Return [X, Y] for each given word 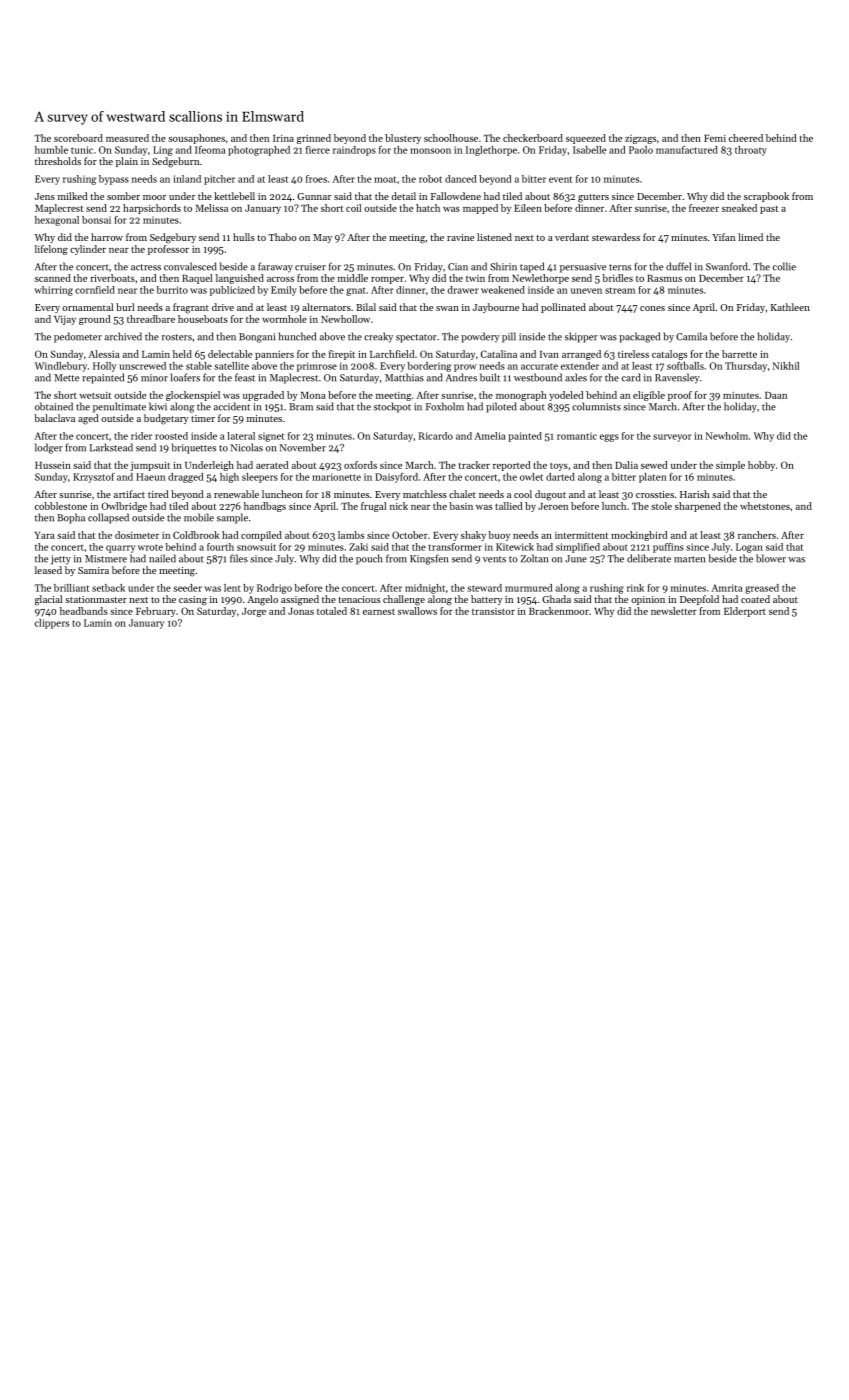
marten [689, 559]
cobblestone [61, 506]
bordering [429, 367]
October [410, 535]
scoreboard [78, 138]
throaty [751, 151]
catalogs [669, 355]
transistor [493, 611]
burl [125, 307]
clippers [52, 624]
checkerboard [533, 138]
